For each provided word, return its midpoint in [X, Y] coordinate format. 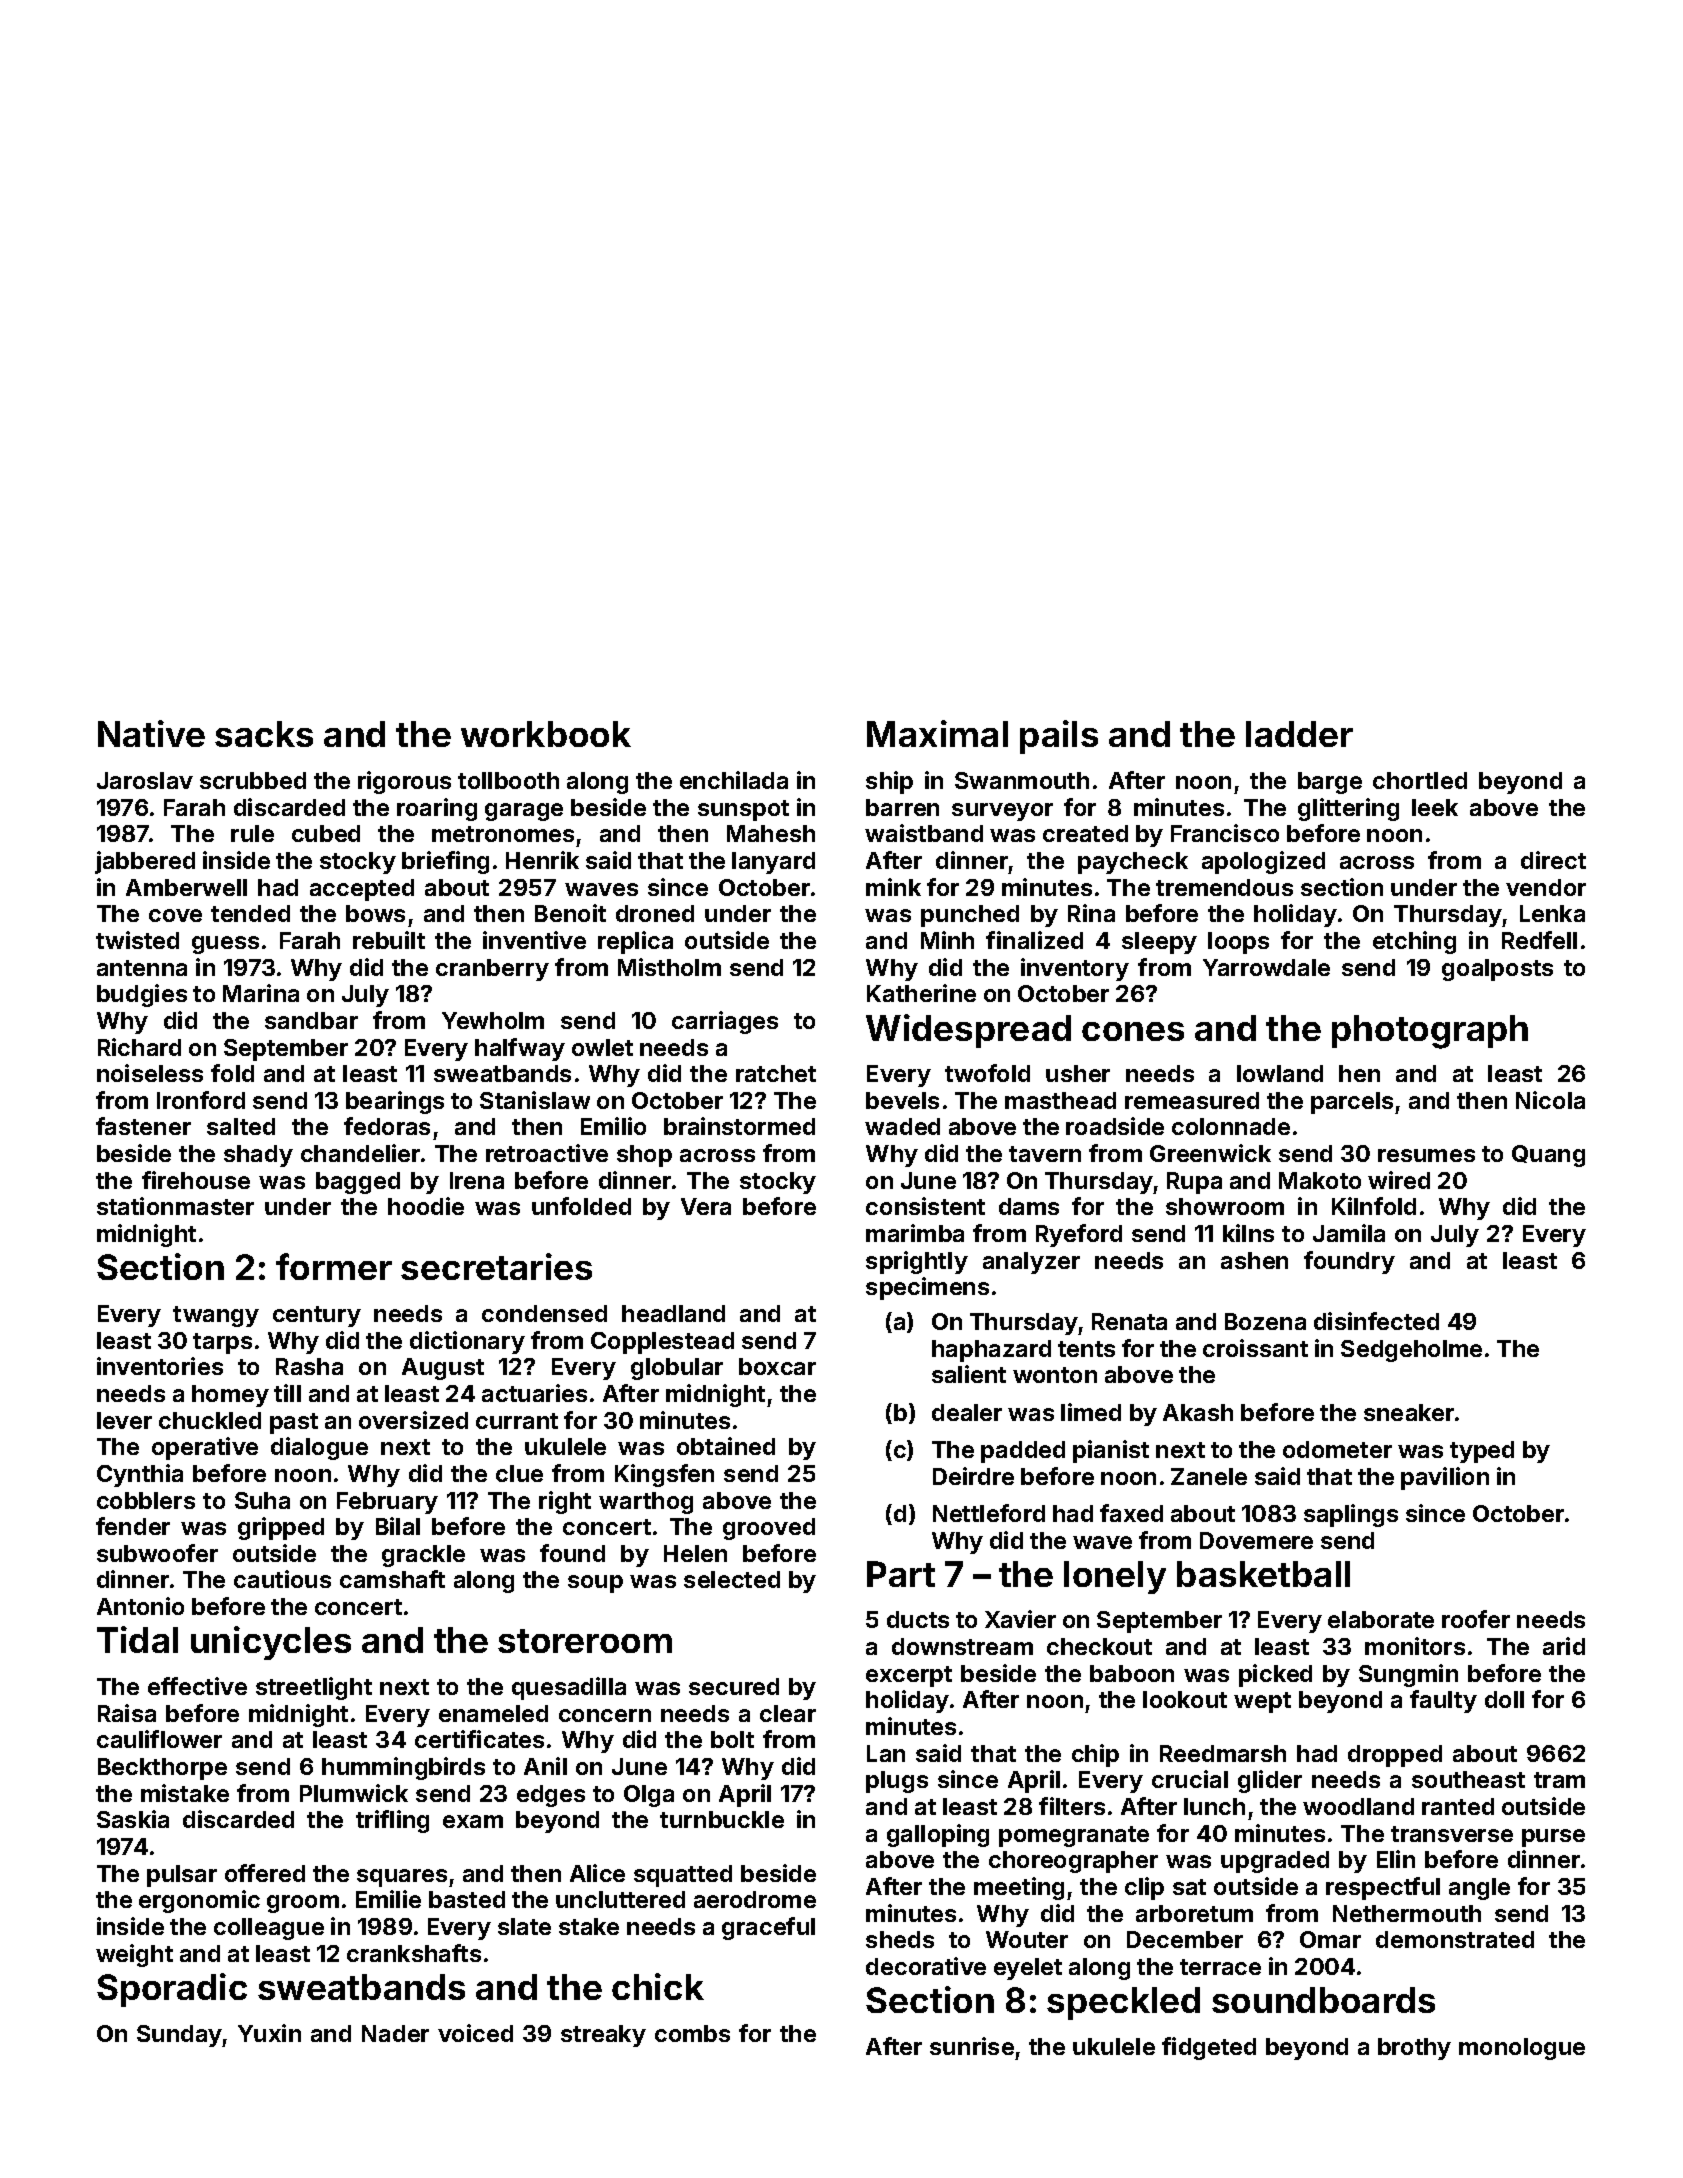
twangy [216, 1316]
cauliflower [159, 1739]
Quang [1548, 1156]
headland [673, 1313]
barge [1330, 783]
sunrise [972, 2046]
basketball [1263, 1574]
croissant [1255, 1348]
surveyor [1002, 812]
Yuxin [269, 2033]
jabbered [145, 862]
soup [595, 1584]
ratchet [776, 1073]
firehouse [196, 1180]
